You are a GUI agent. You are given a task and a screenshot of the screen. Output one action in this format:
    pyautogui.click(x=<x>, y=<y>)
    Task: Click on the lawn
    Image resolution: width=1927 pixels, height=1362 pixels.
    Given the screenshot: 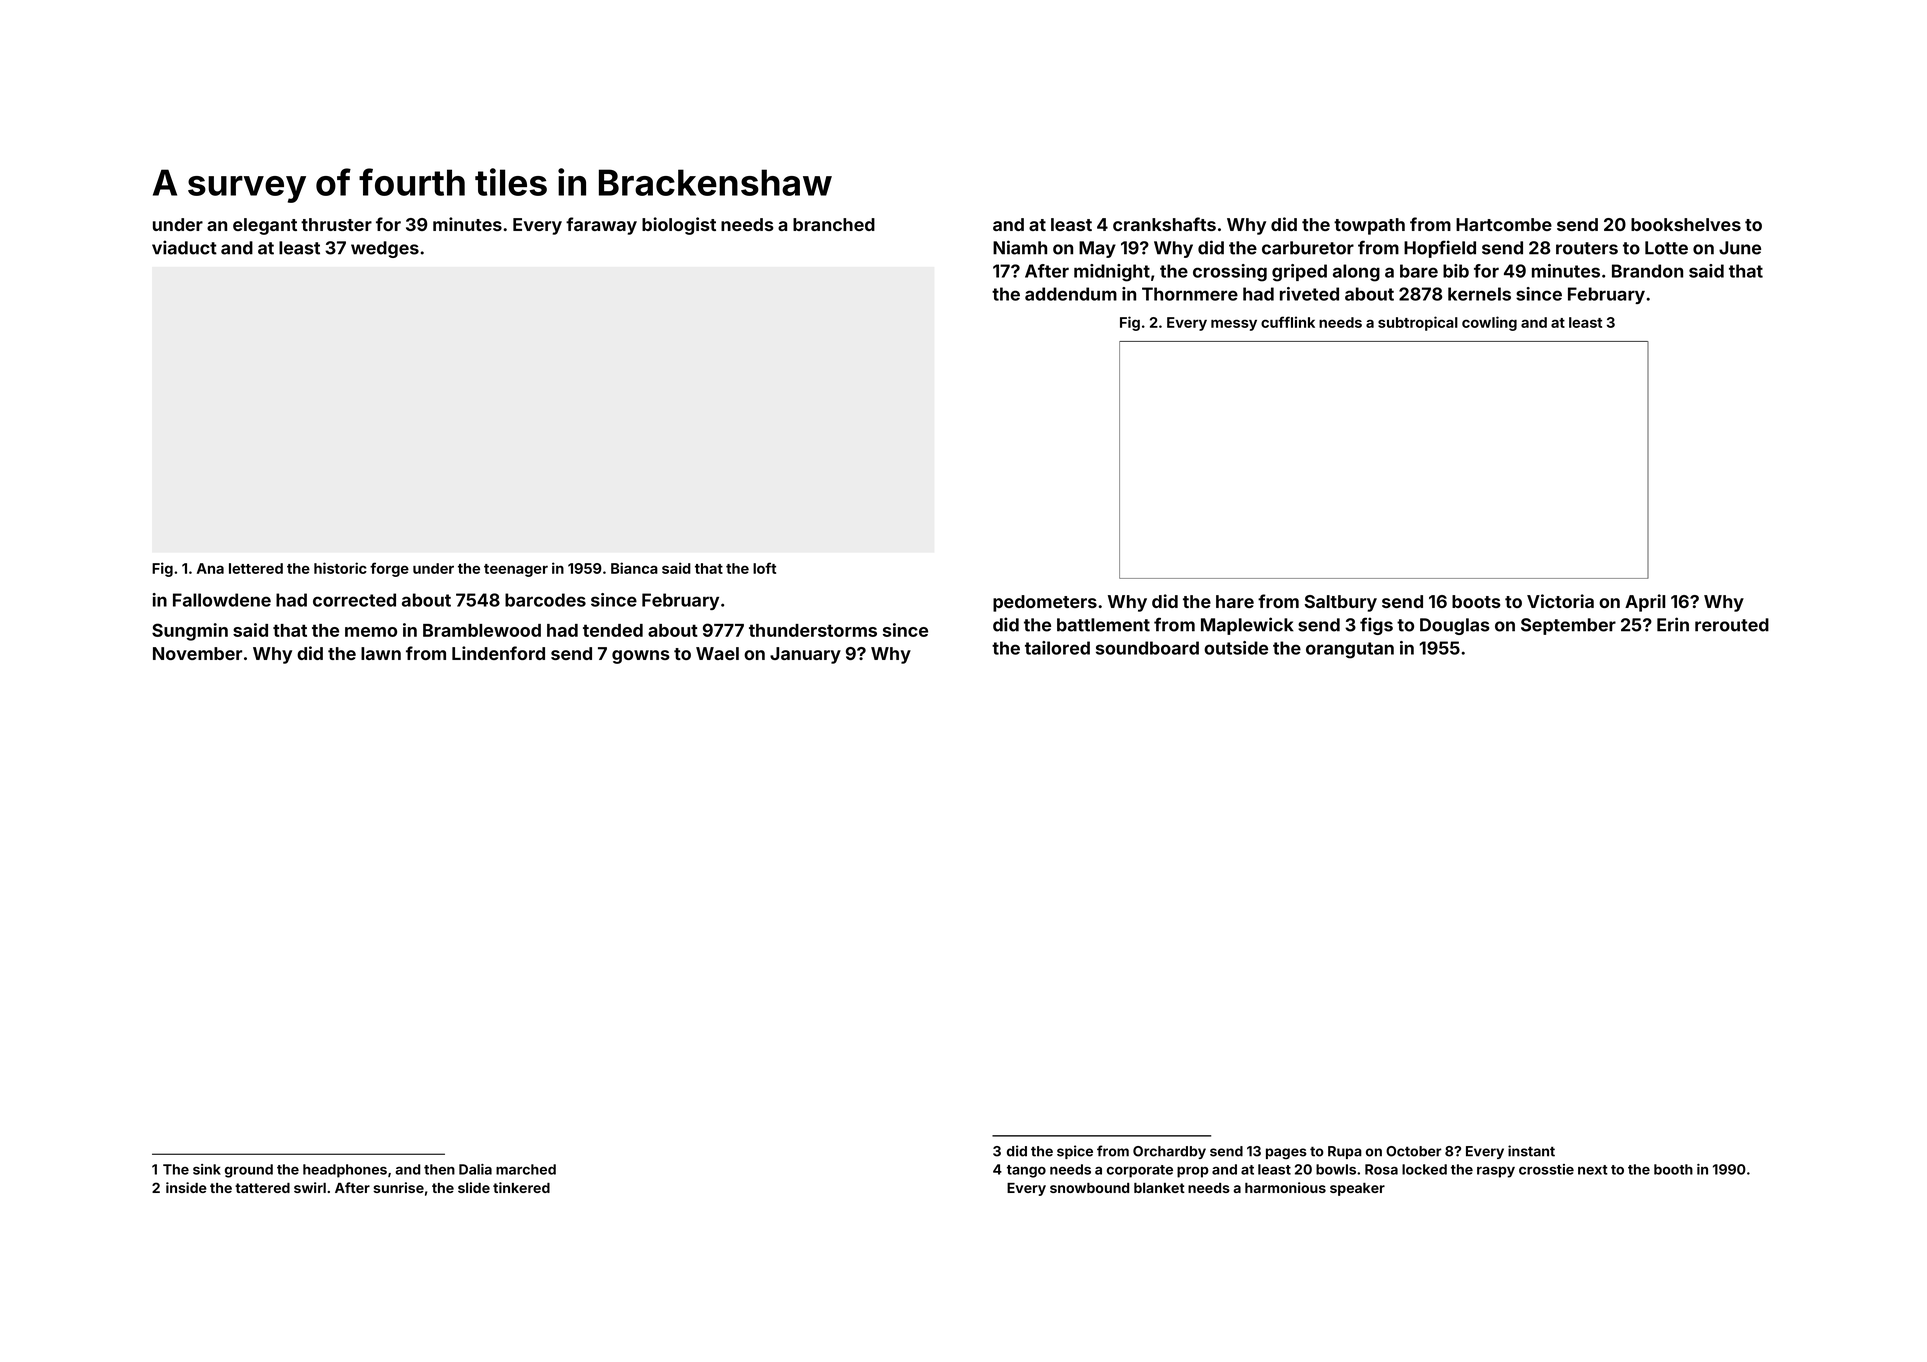 What is the action you would take?
    pyautogui.click(x=381, y=653)
